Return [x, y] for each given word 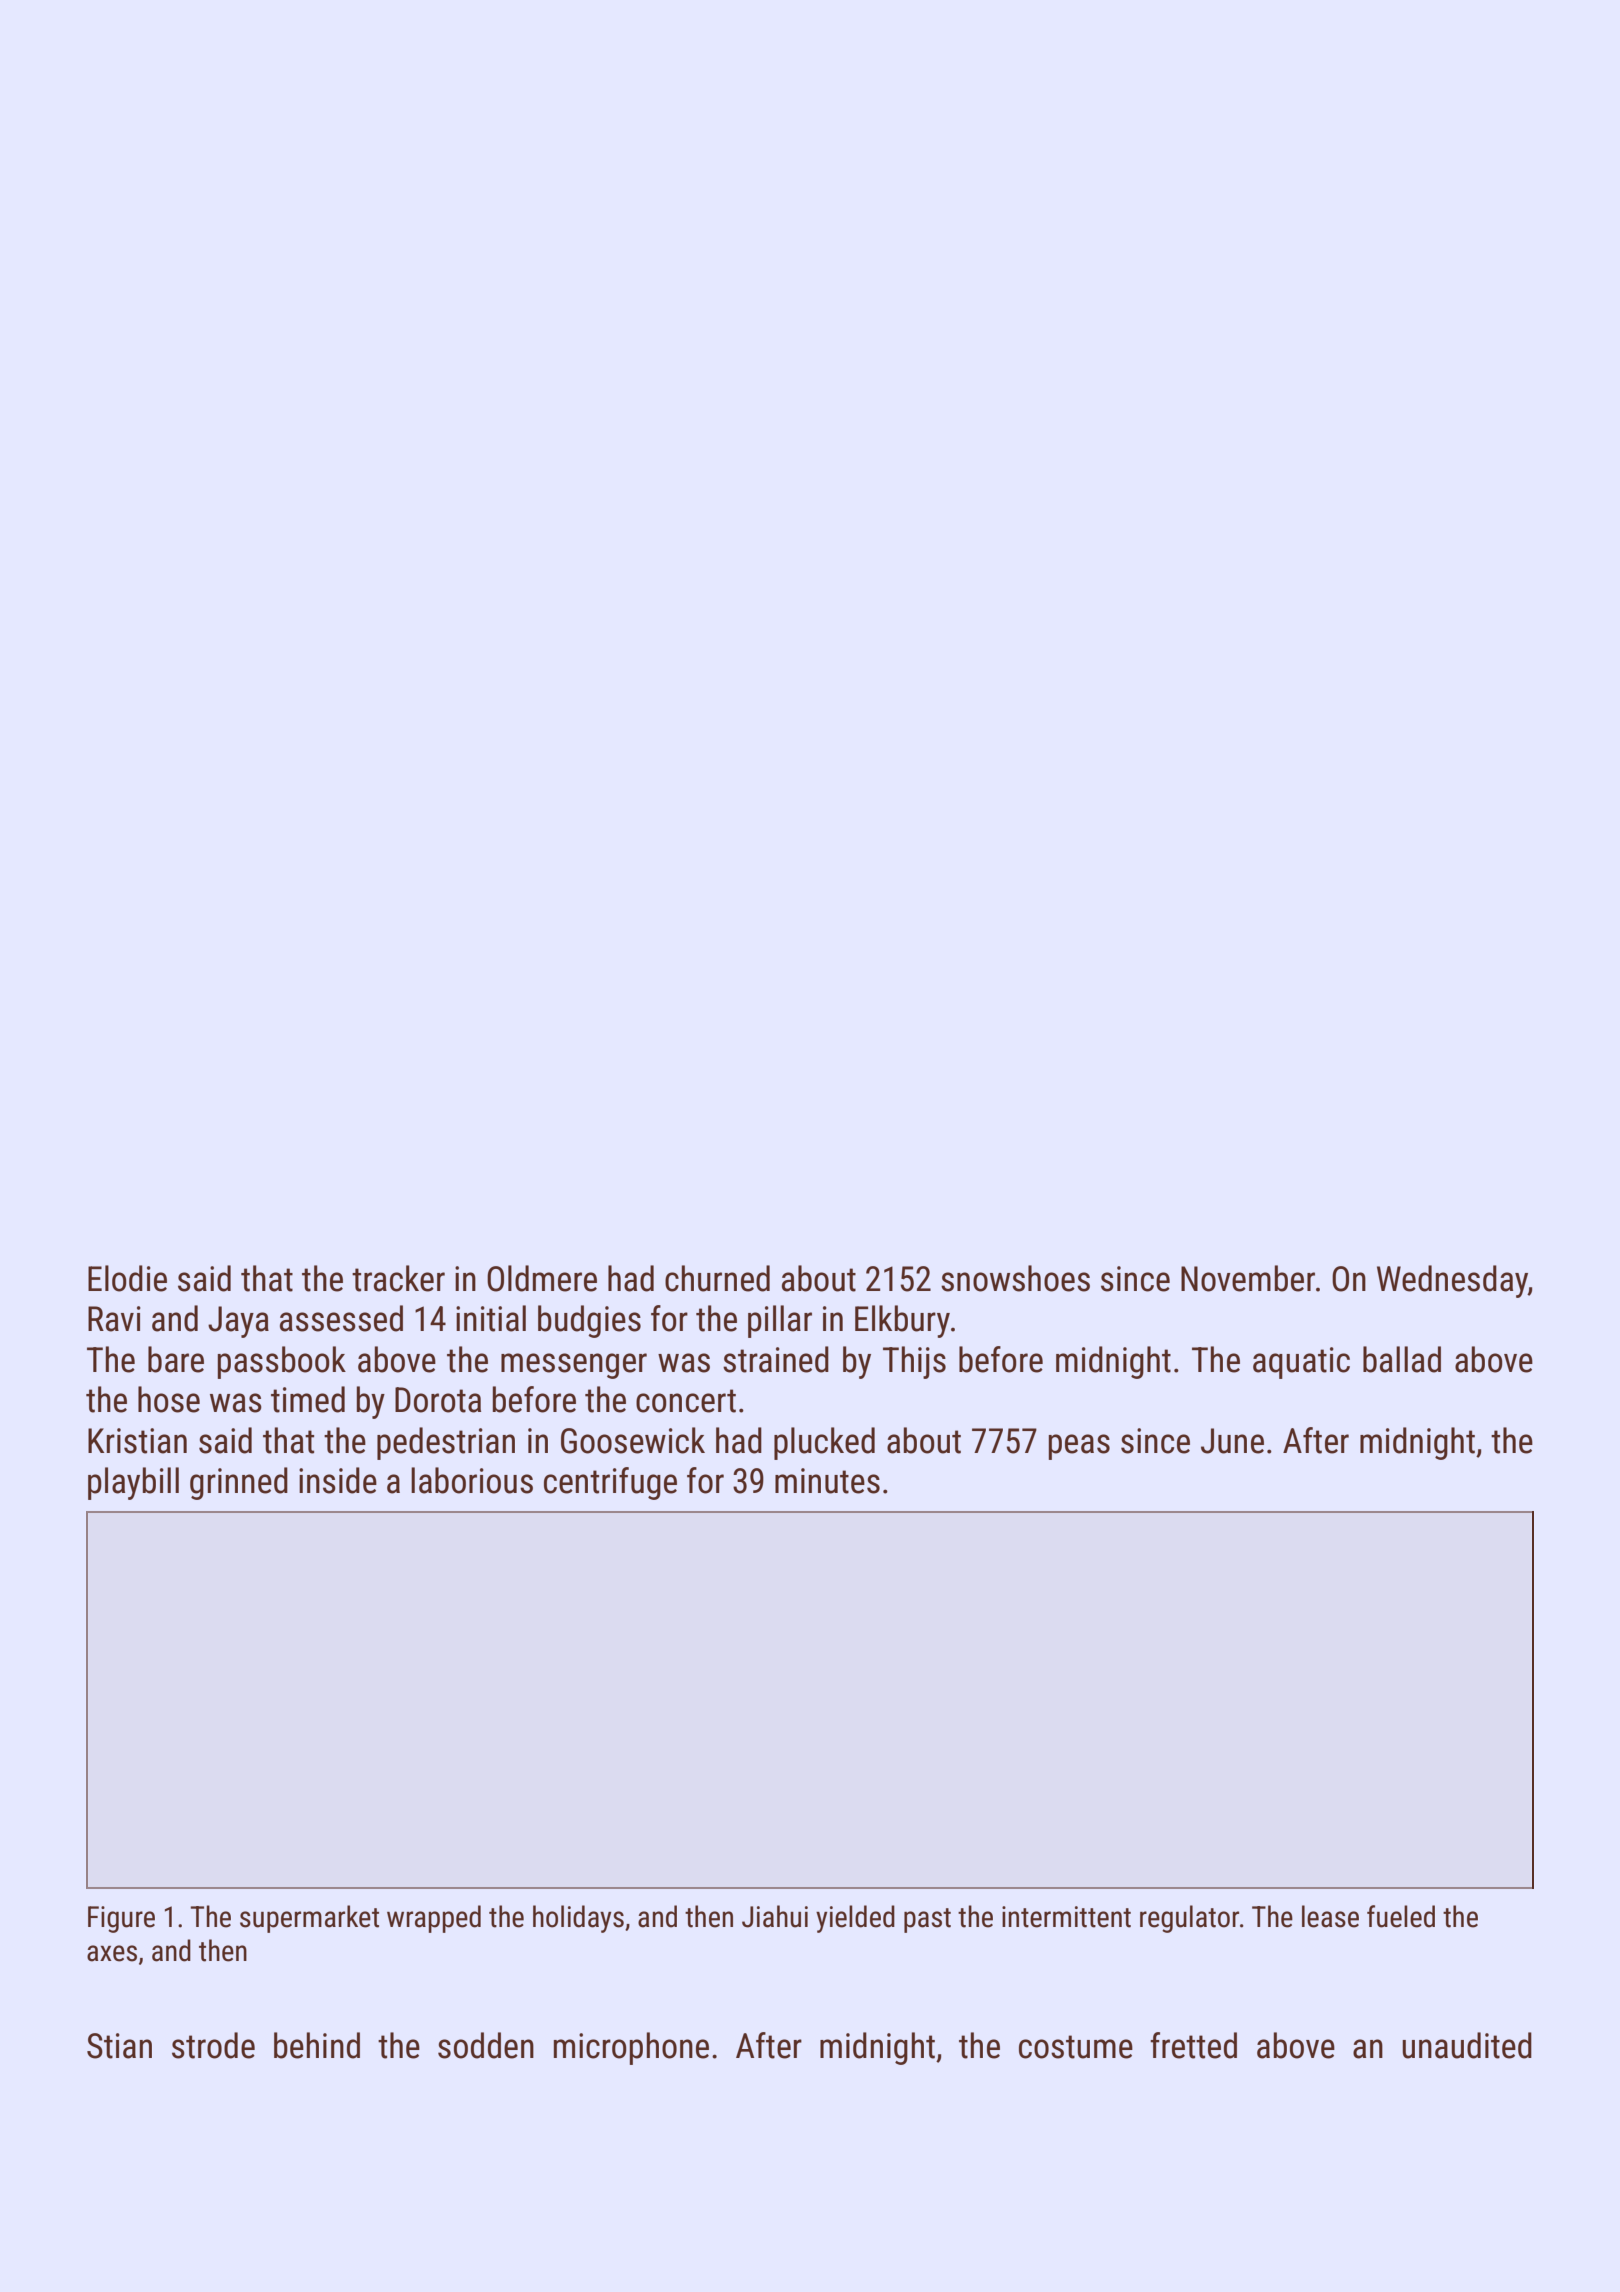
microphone [631, 2048]
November [1248, 1278]
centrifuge [610, 1483]
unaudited [1467, 2045]
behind [317, 2045]
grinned [239, 1483]
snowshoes [1015, 1278]
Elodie [127, 1278]
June [1232, 1441]
